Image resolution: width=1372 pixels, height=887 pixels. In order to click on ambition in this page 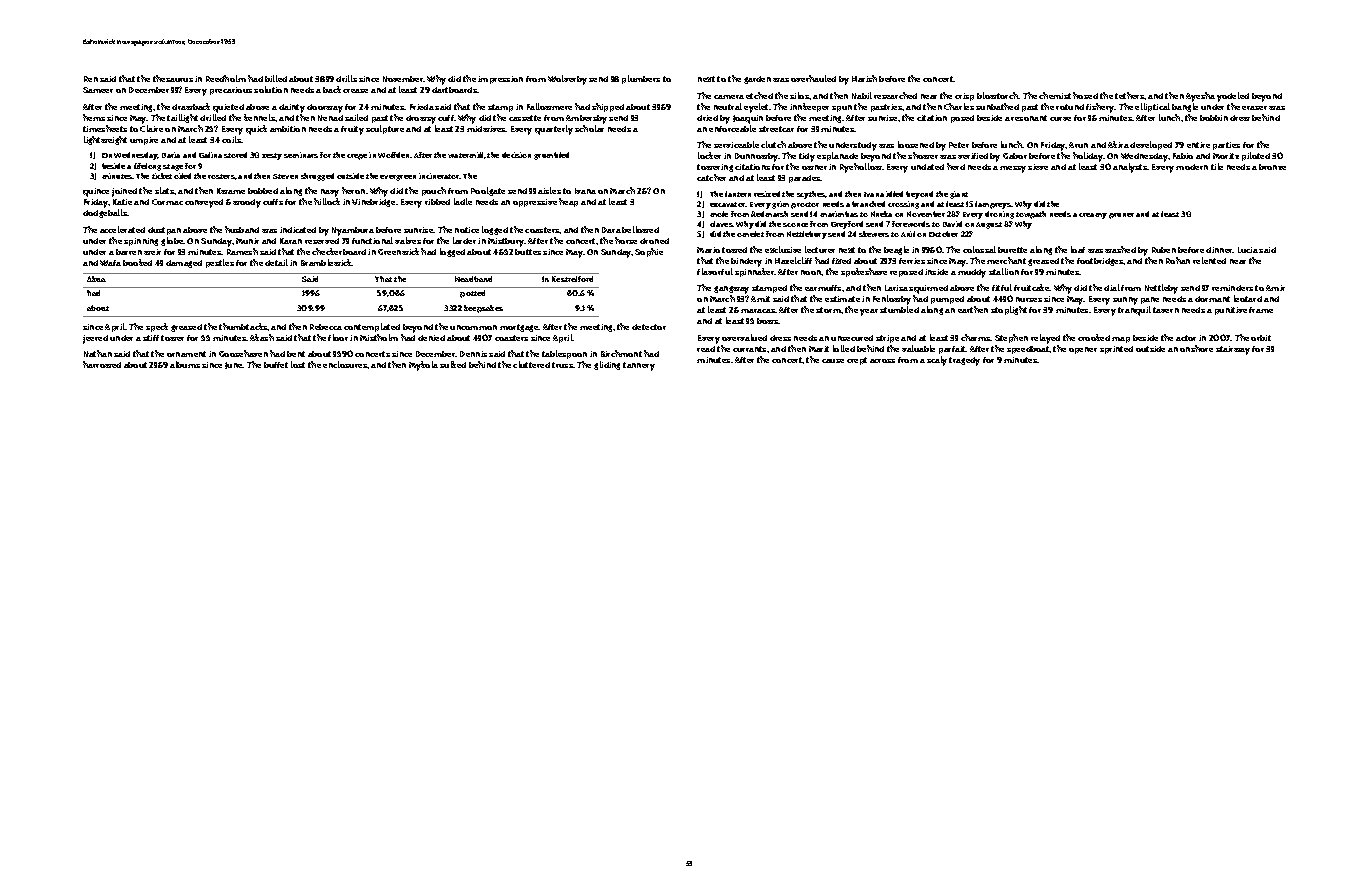, I will do `click(288, 129)`.
